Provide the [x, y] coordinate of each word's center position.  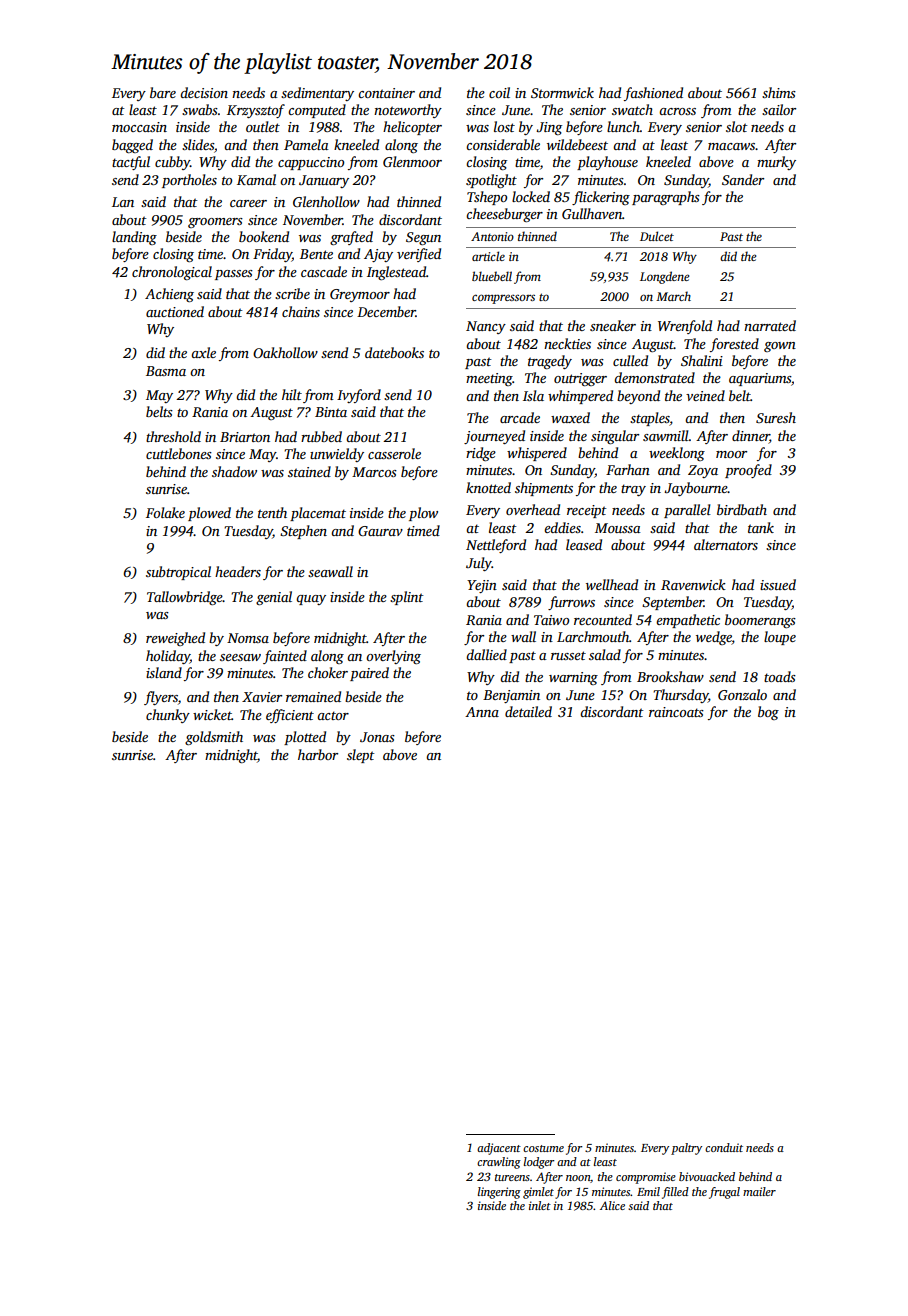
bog [768, 713]
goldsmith [214, 738]
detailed [528, 711]
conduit [724, 1147]
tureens [512, 1177]
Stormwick [562, 92]
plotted [305, 738]
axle [203, 352]
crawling [499, 1163]
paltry [686, 1149]
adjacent [499, 1149]
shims [779, 92]
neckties [567, 343]
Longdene [664, 277]
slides [198, 144]
